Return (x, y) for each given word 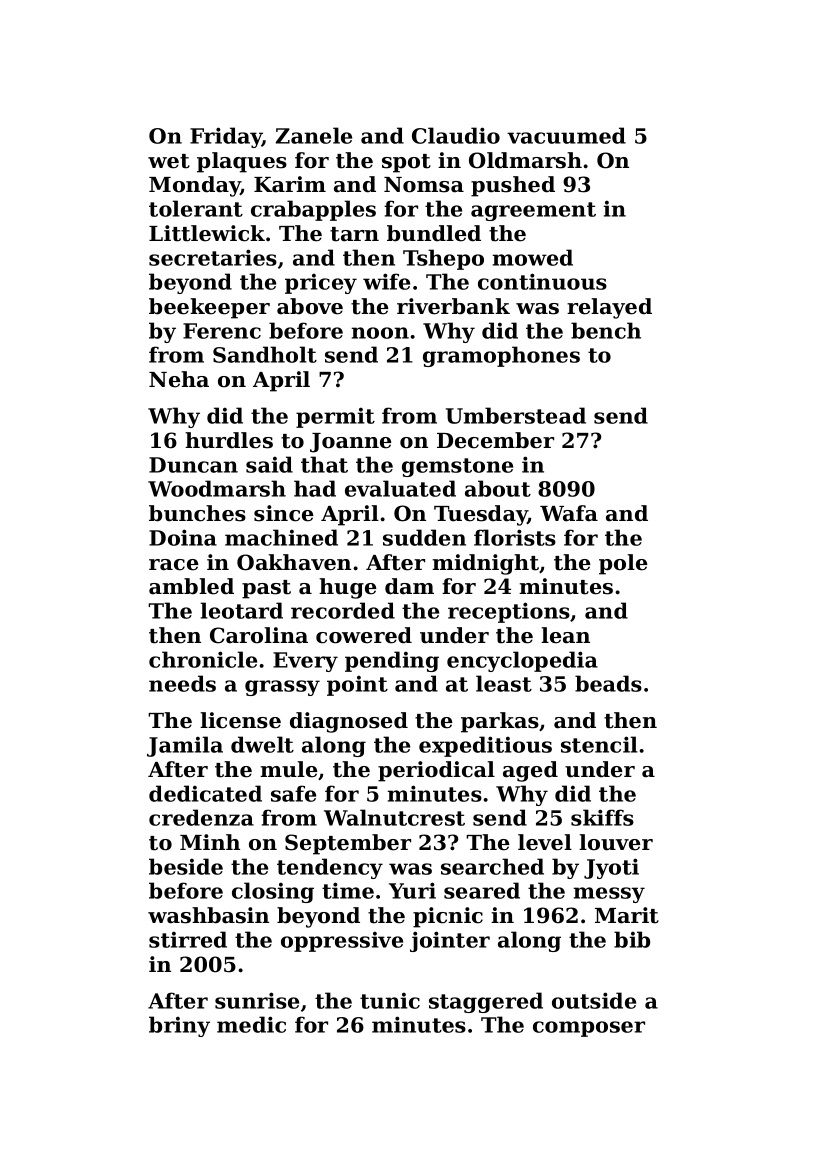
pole (623, 564)
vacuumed (566, 135)
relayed (609, 308)
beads (608, 683)
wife (386, 281)
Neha (179, 379)
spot (406, 163)
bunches (197, 513)
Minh (210, 842)
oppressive (342, 941)
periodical (436, 771)
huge (347, 588)
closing (273, 892)
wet (169, 161)
